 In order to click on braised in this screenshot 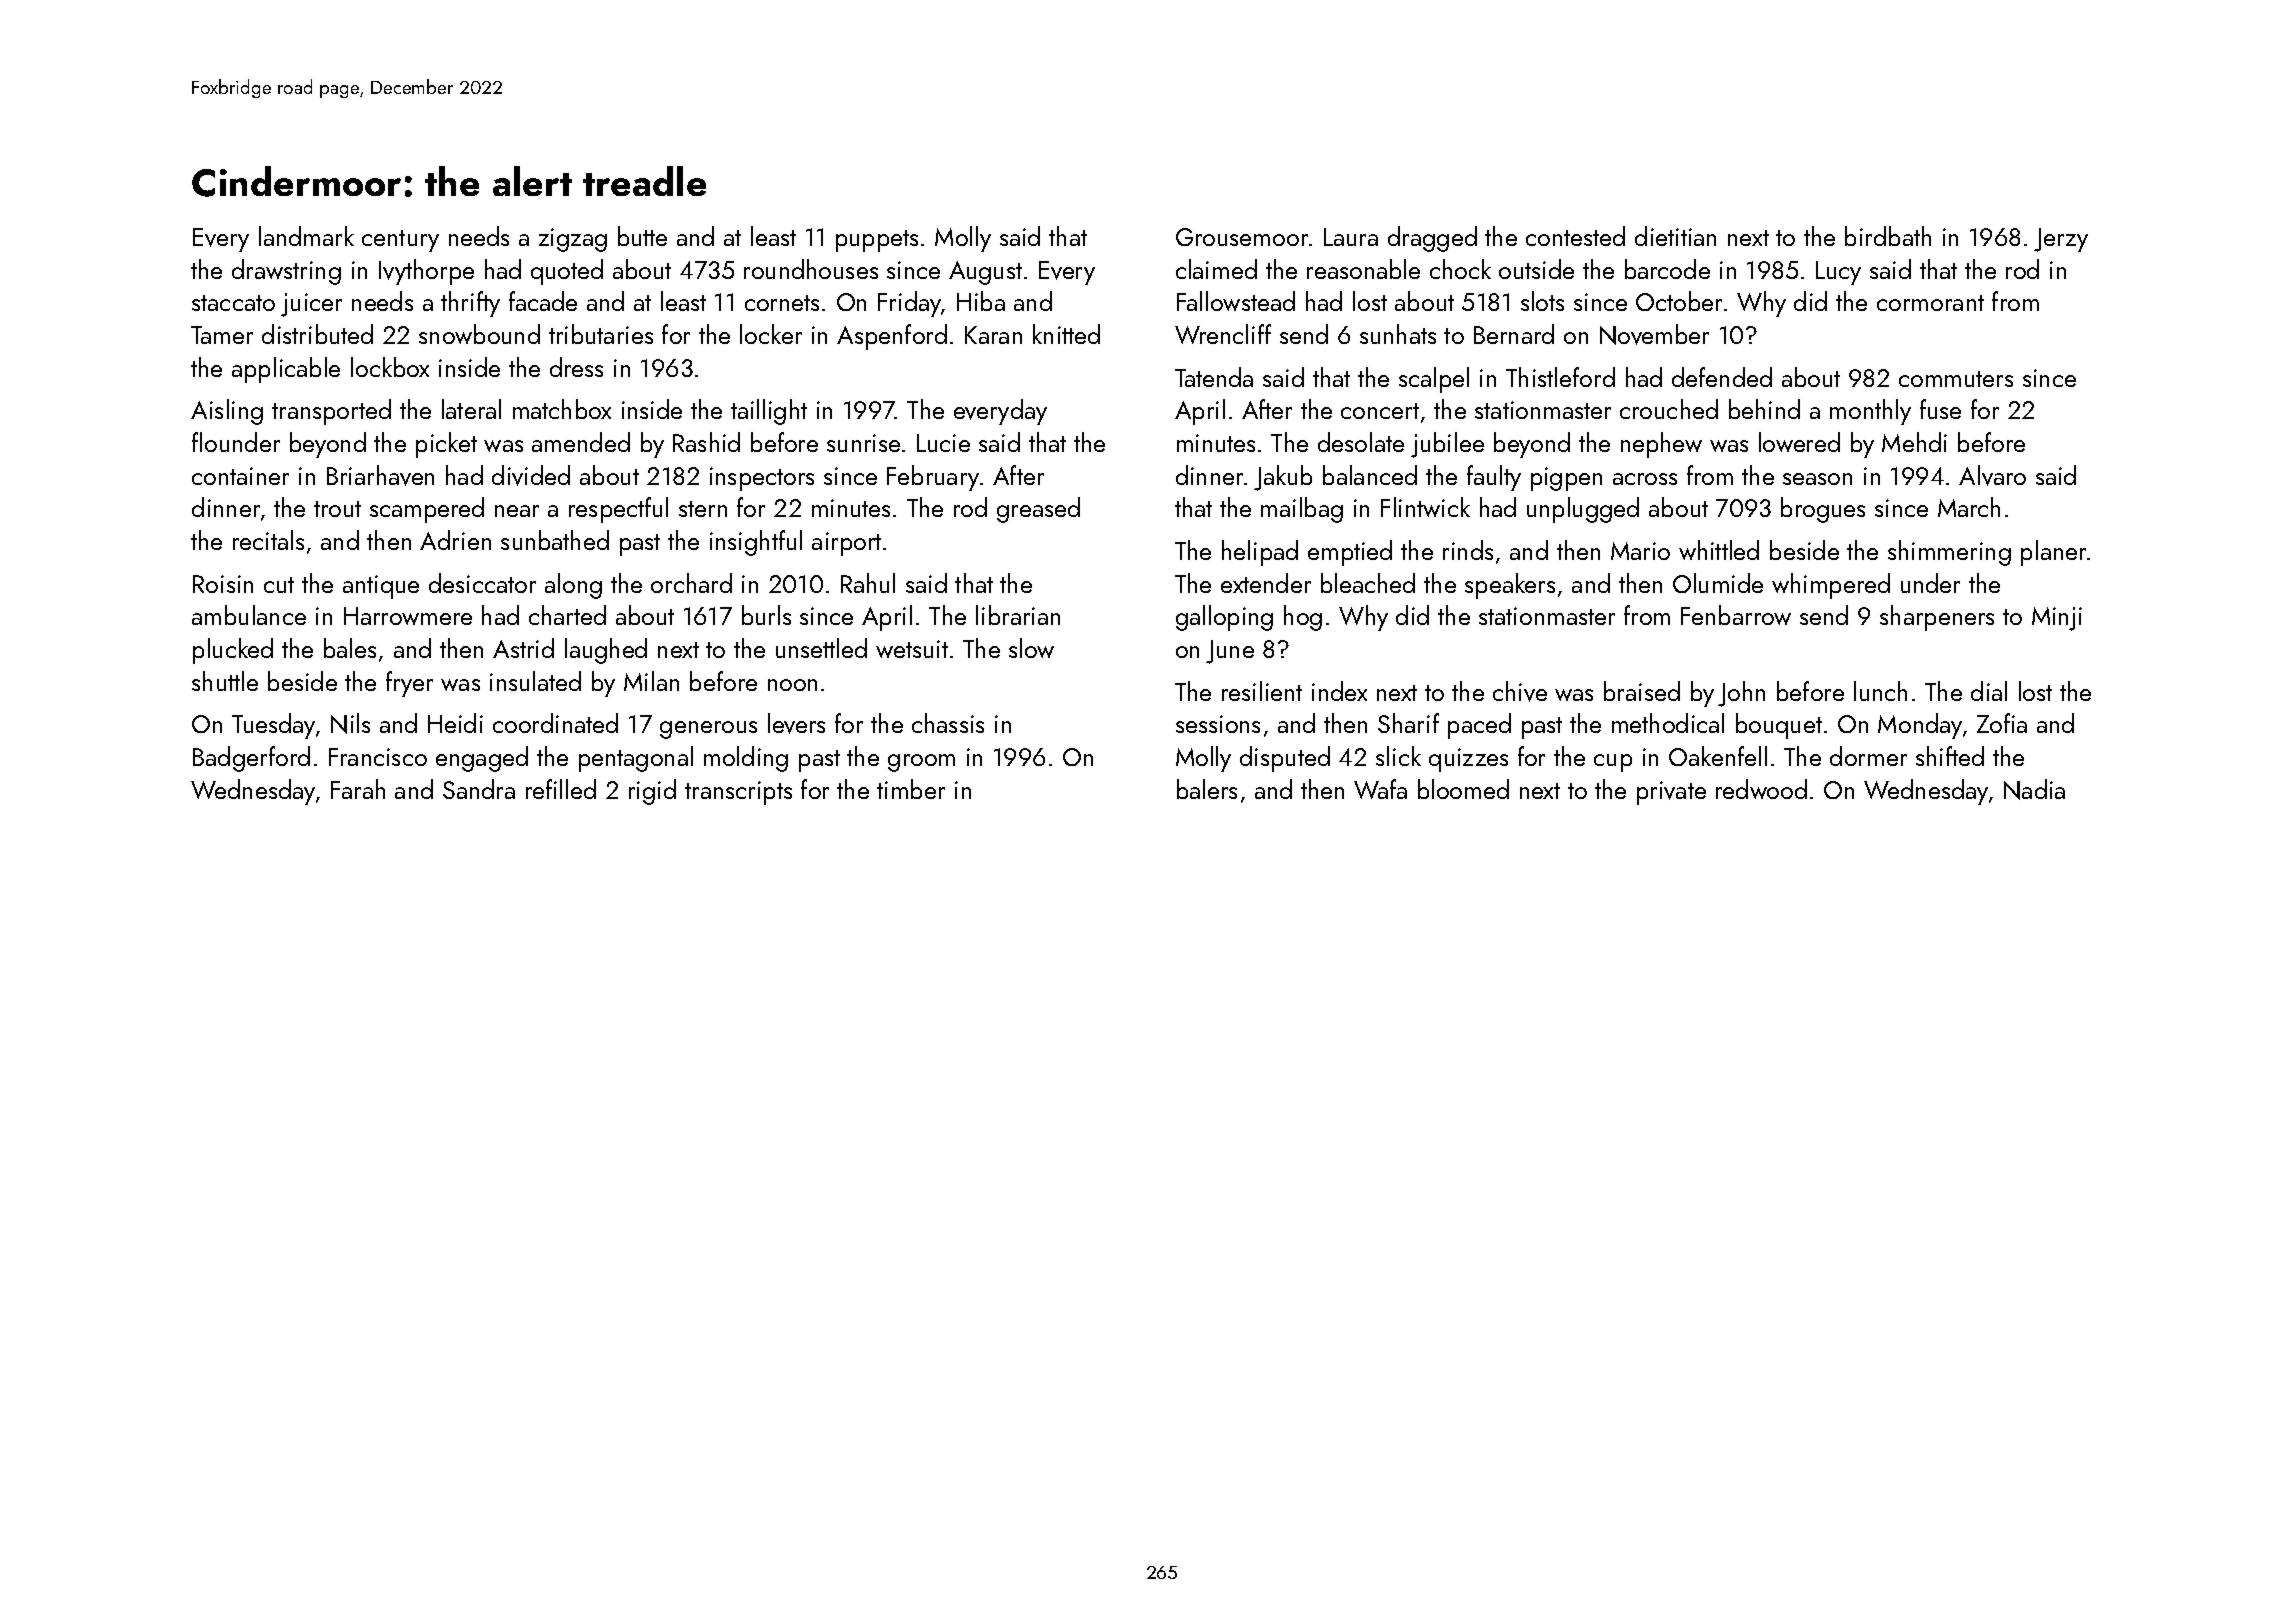, I will do `click(1642, 691)`.
